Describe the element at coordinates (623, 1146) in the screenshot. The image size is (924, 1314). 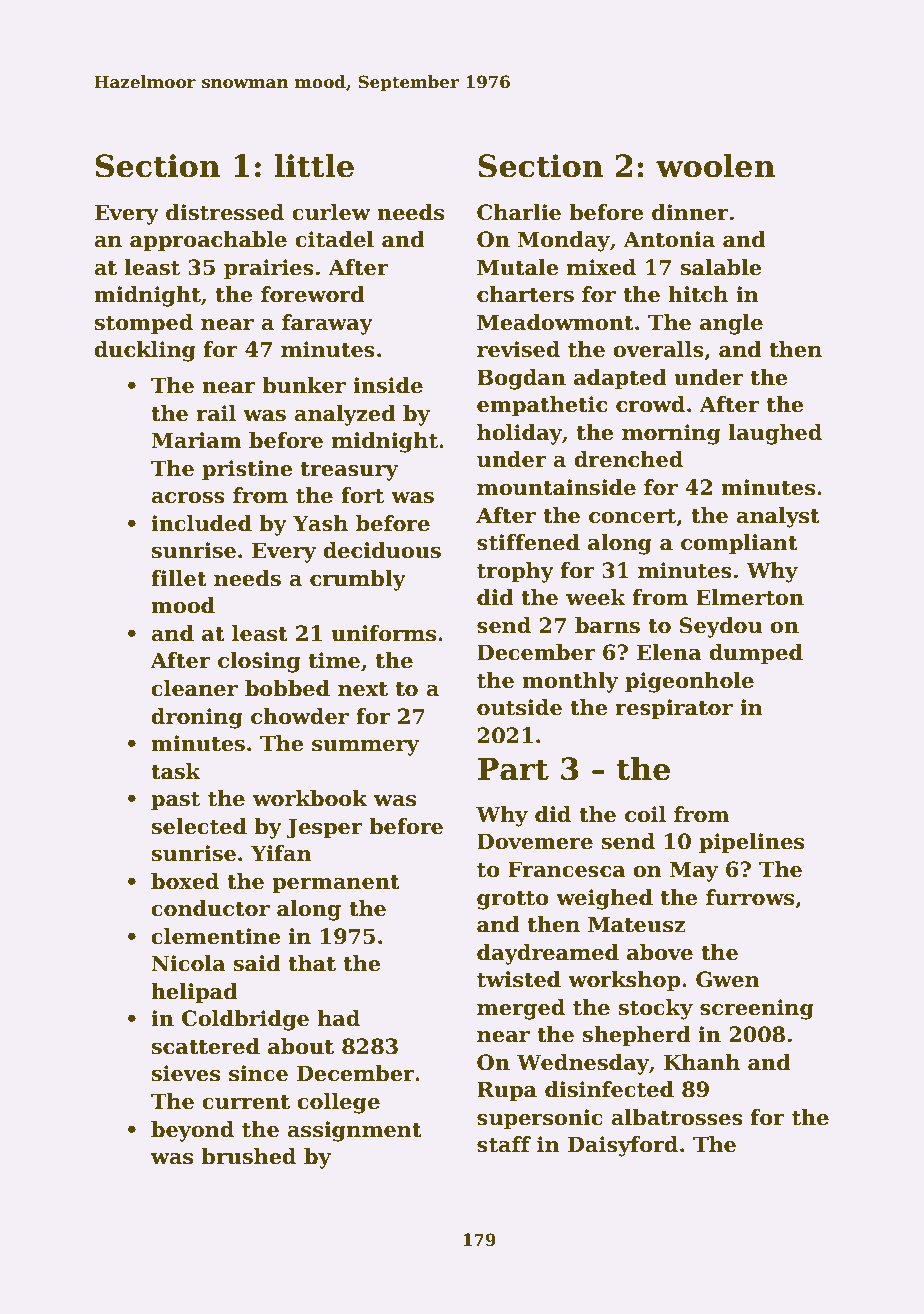
I see `Daisyford` at that location.
